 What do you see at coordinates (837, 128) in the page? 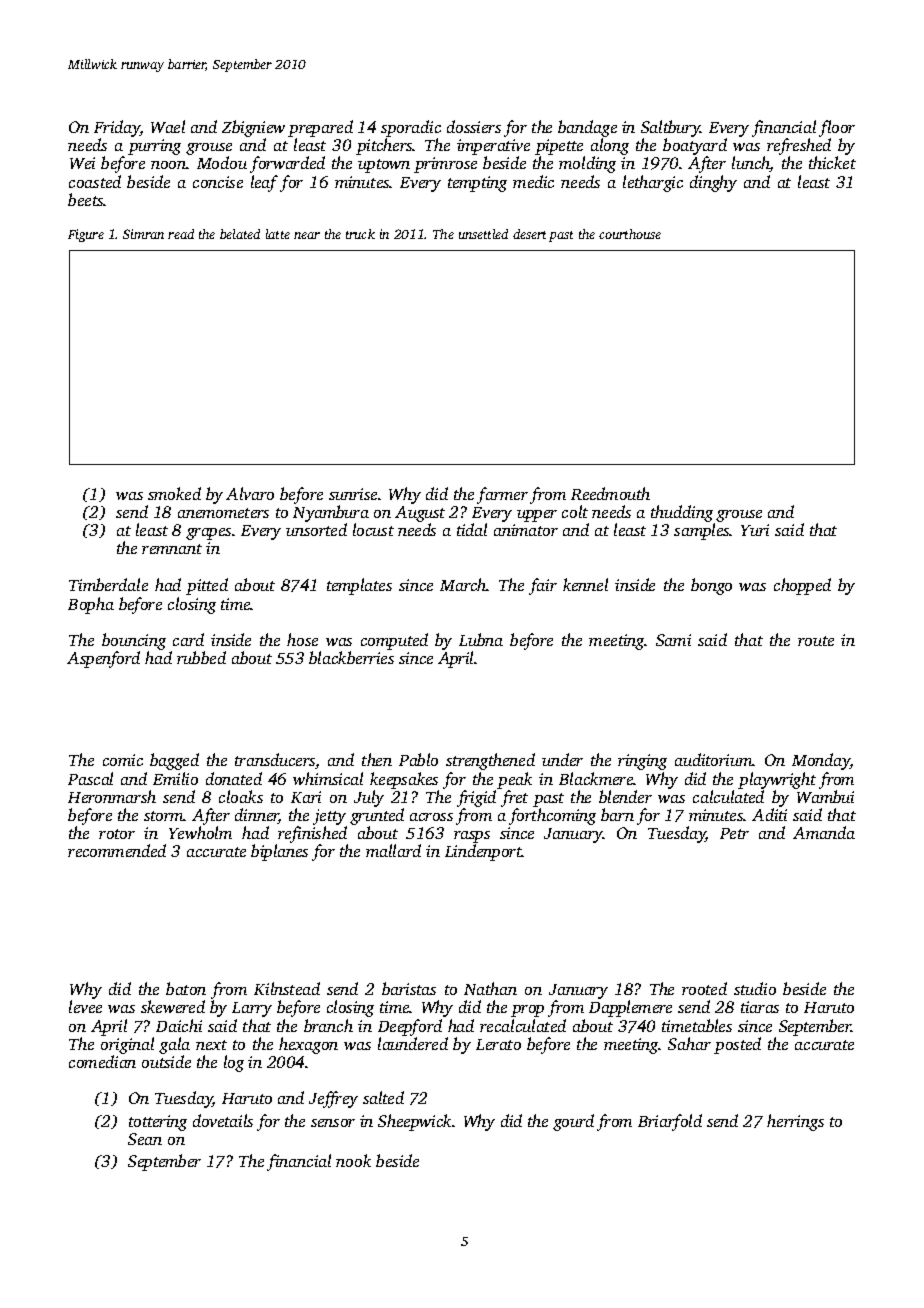
I see `floor` at bounding box center [837, 128].
